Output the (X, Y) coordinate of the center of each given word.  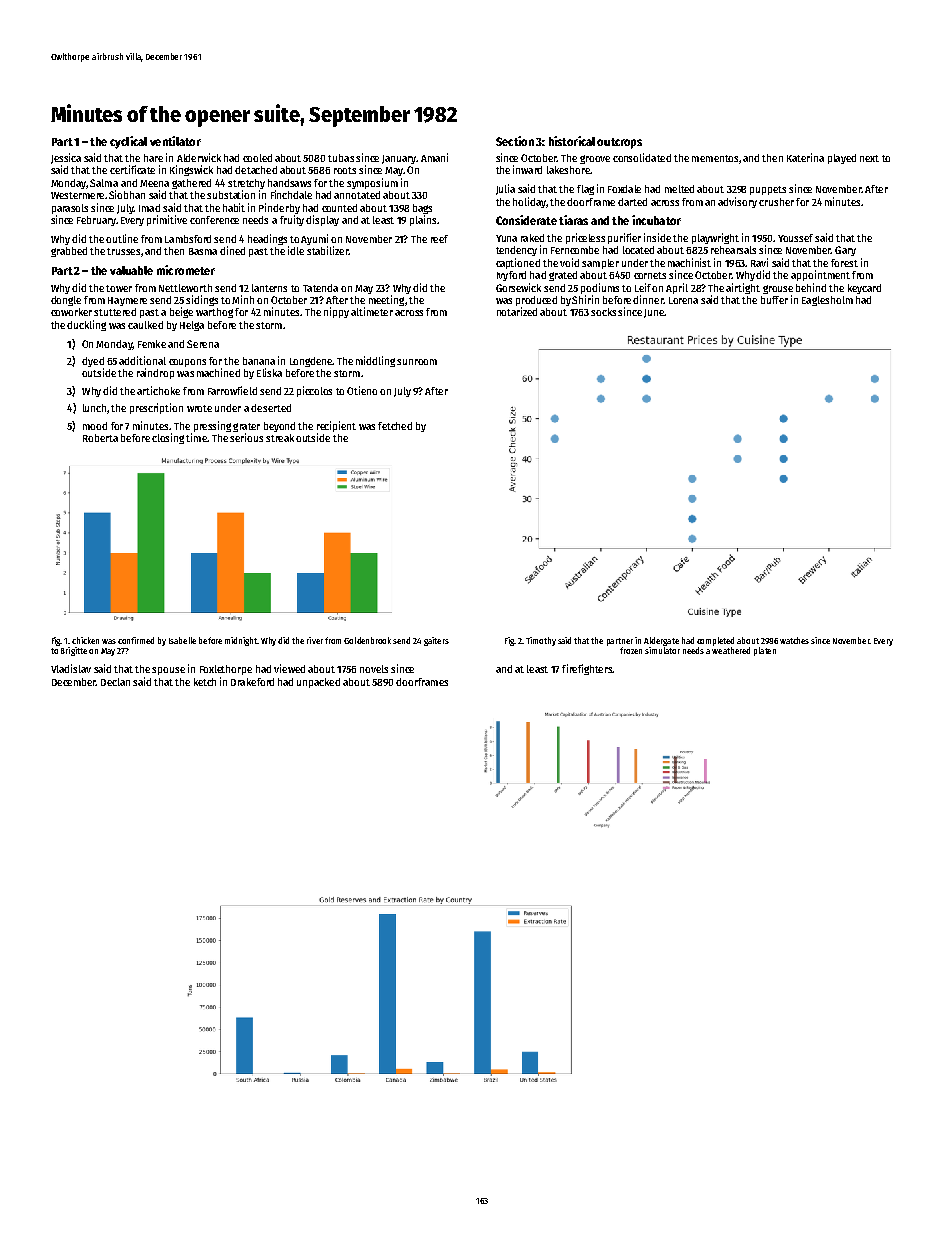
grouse (778, 289)
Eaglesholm (827, 301)
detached (256, 170)
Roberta (100, 438)
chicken (85, 640)
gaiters (436, 641)
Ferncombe (575, 250)
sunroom (417, 362)
